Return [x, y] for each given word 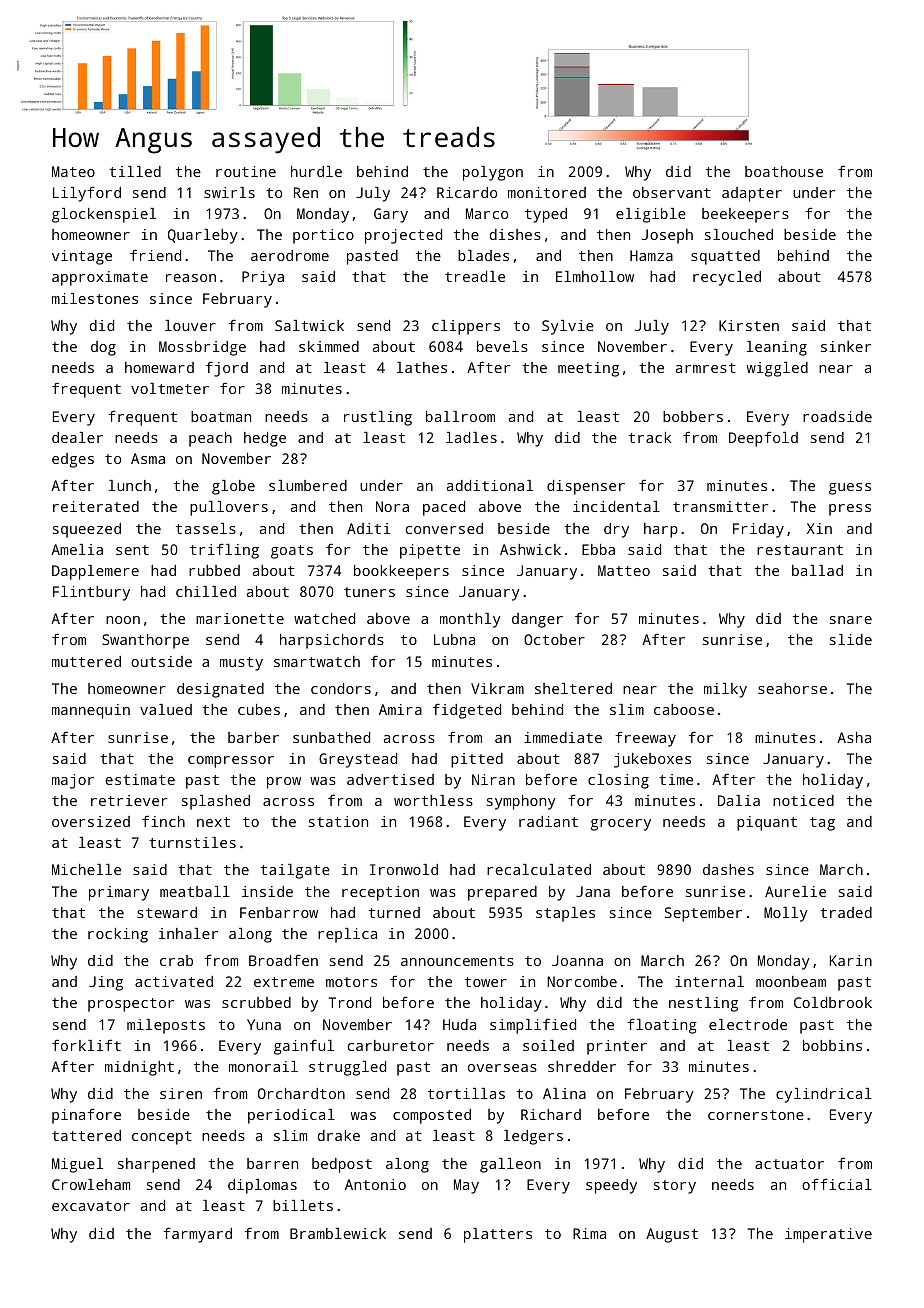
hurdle [316, 171]
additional [490, 485]
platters [498, 1235]
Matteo [624, 570]
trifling [224, 551]
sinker [846, 346]
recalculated [539, 869]
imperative [828, 1235]
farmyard [197, 1235]
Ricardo [467, 192]
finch [163, 821]
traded [846, 912]
